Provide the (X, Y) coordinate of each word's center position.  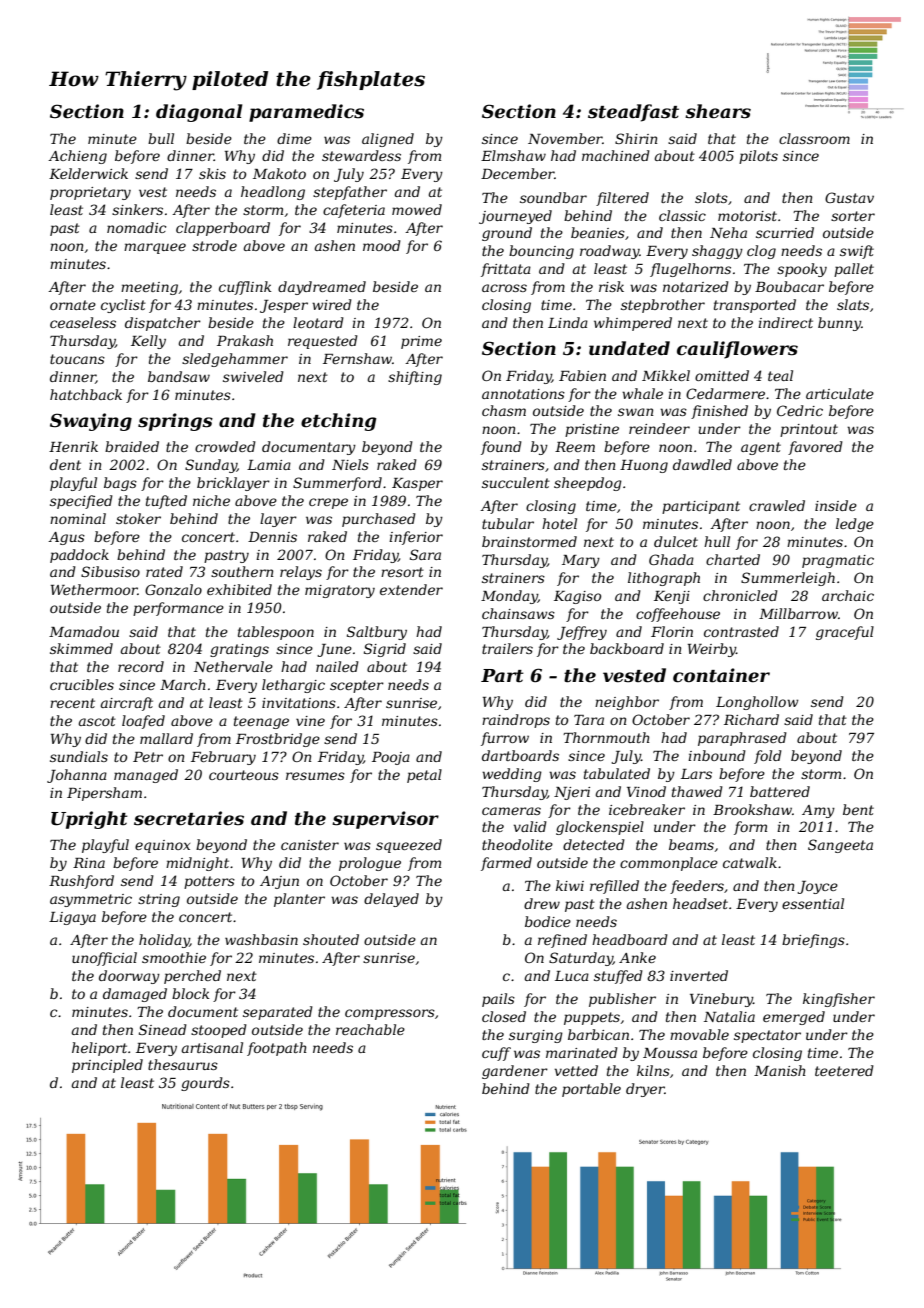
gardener (515, 1072)
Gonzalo (173, 590)
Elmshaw (513, 155)
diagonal (199, 113)
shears (718, 111)
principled (107, 1066)
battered (780, 791)
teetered (844, 1070)
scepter (357, 686)
